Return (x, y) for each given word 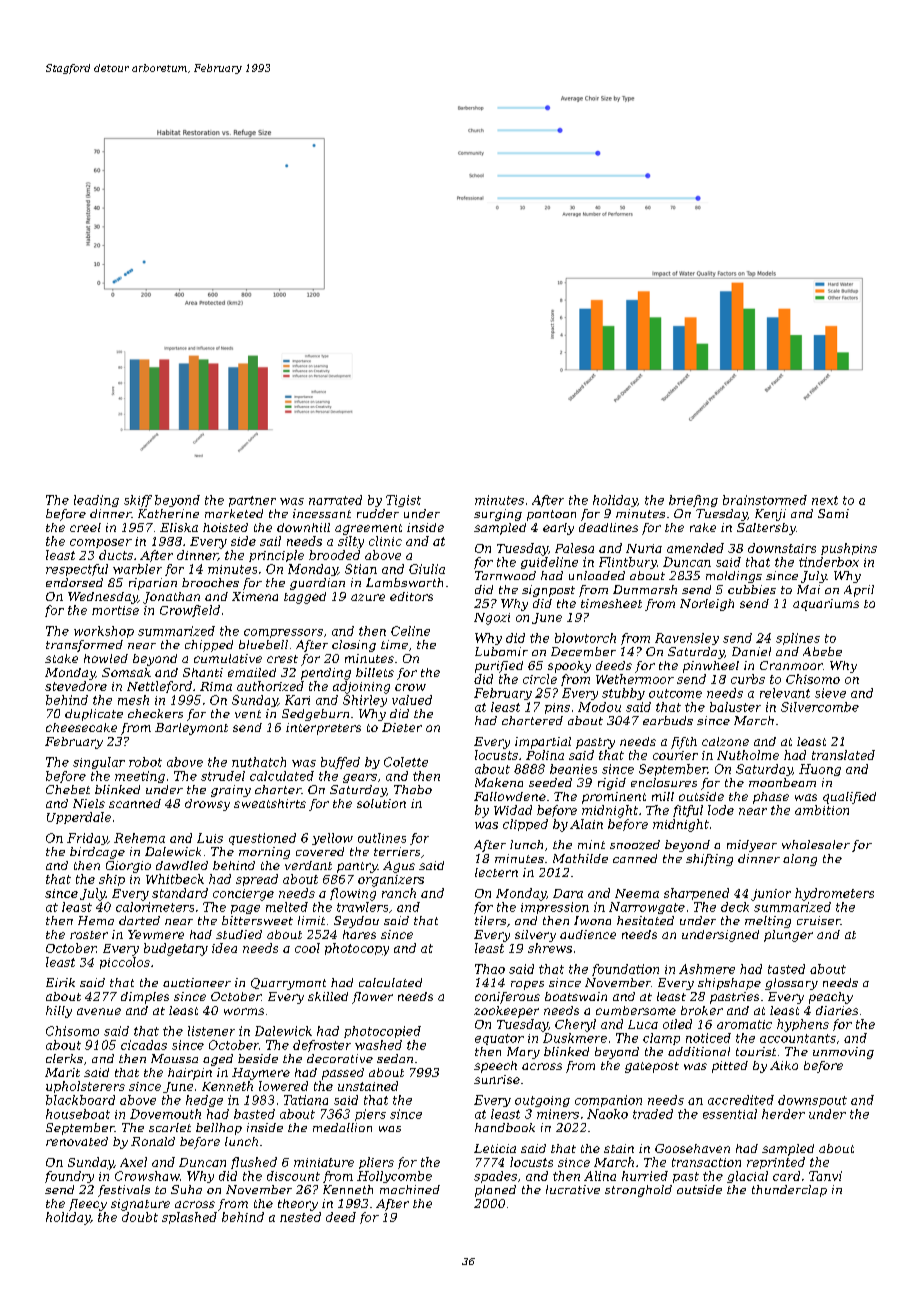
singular (99, 763)
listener (211, 1031)
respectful (77, 570)
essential (730, 1114)
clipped (525, 825)
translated (843, 755)
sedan (395, 1058)
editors (411, 596)
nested (300, 1217)
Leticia (495, 1148)
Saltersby (766, 529)
